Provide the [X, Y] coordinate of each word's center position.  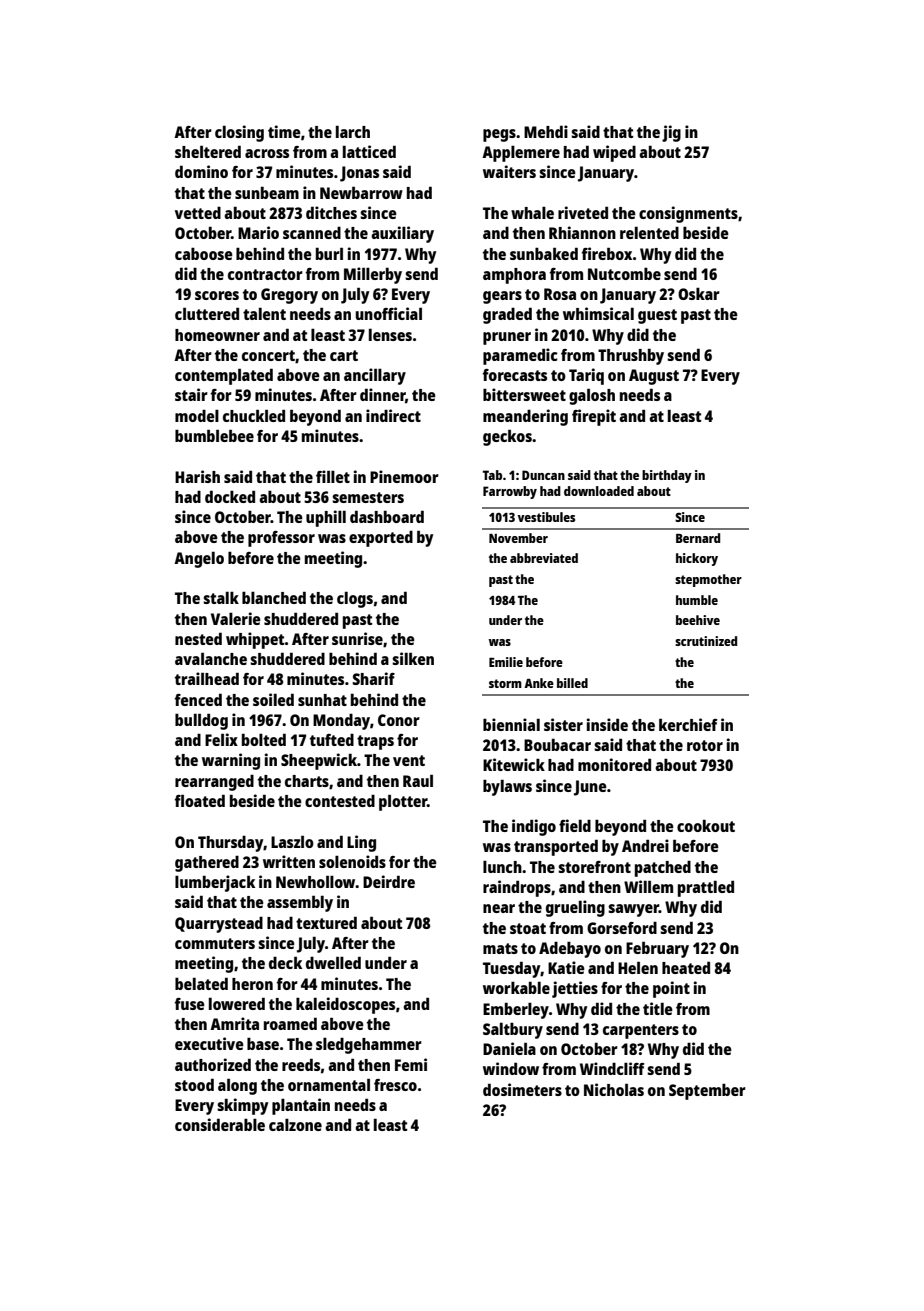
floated [200, 800]
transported [556, 847]
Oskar [699, 294]
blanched [274, 597]
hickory [697, 559]
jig [671, 133]
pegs [499, 135]
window [511, 1068]
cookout [706, 826]
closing [239, 133]
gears [502, 297]
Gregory [289, 296]
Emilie [506, 662]
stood [194, 1084]
